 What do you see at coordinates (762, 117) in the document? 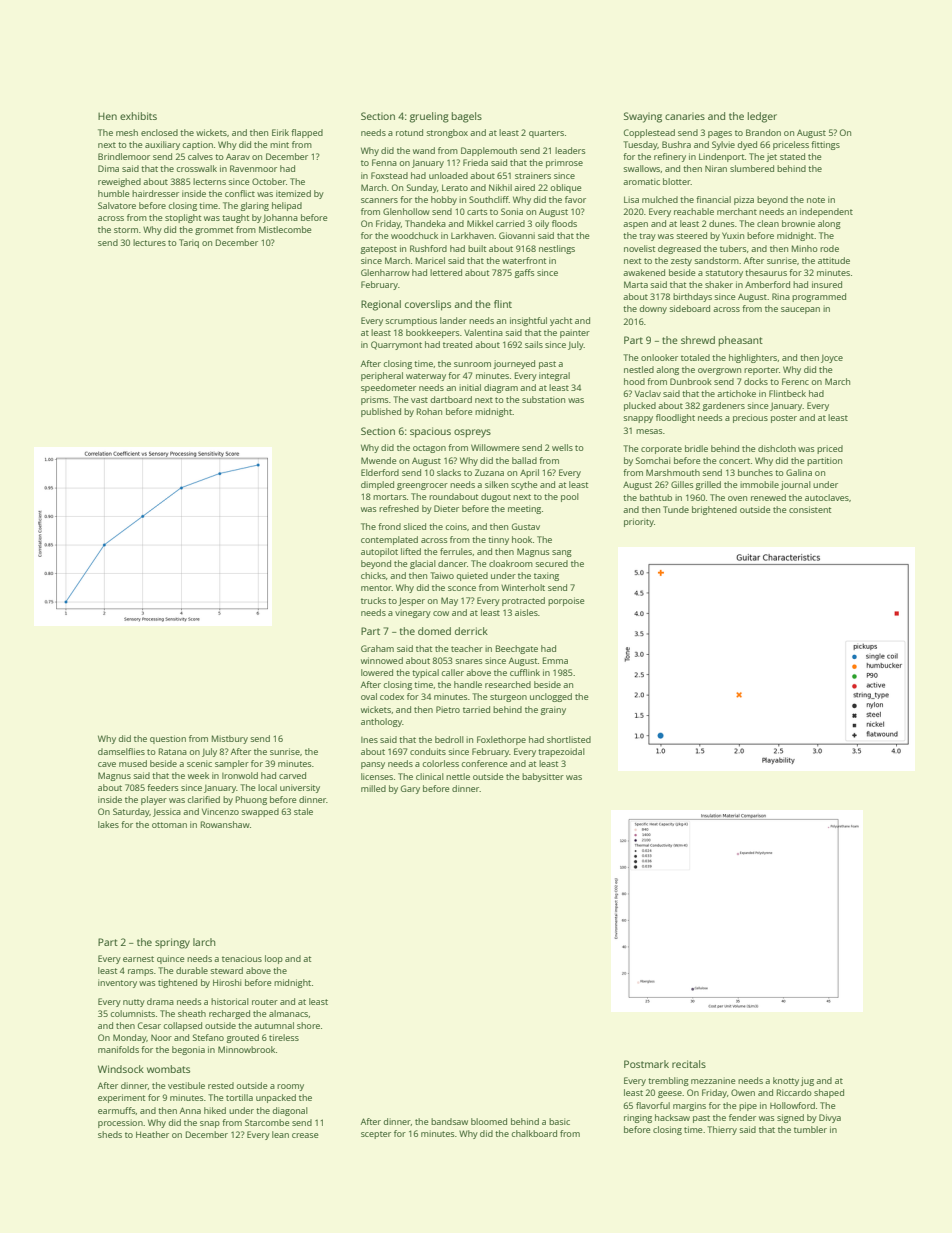
I see `ledger` at bounding box center [762, 117].
